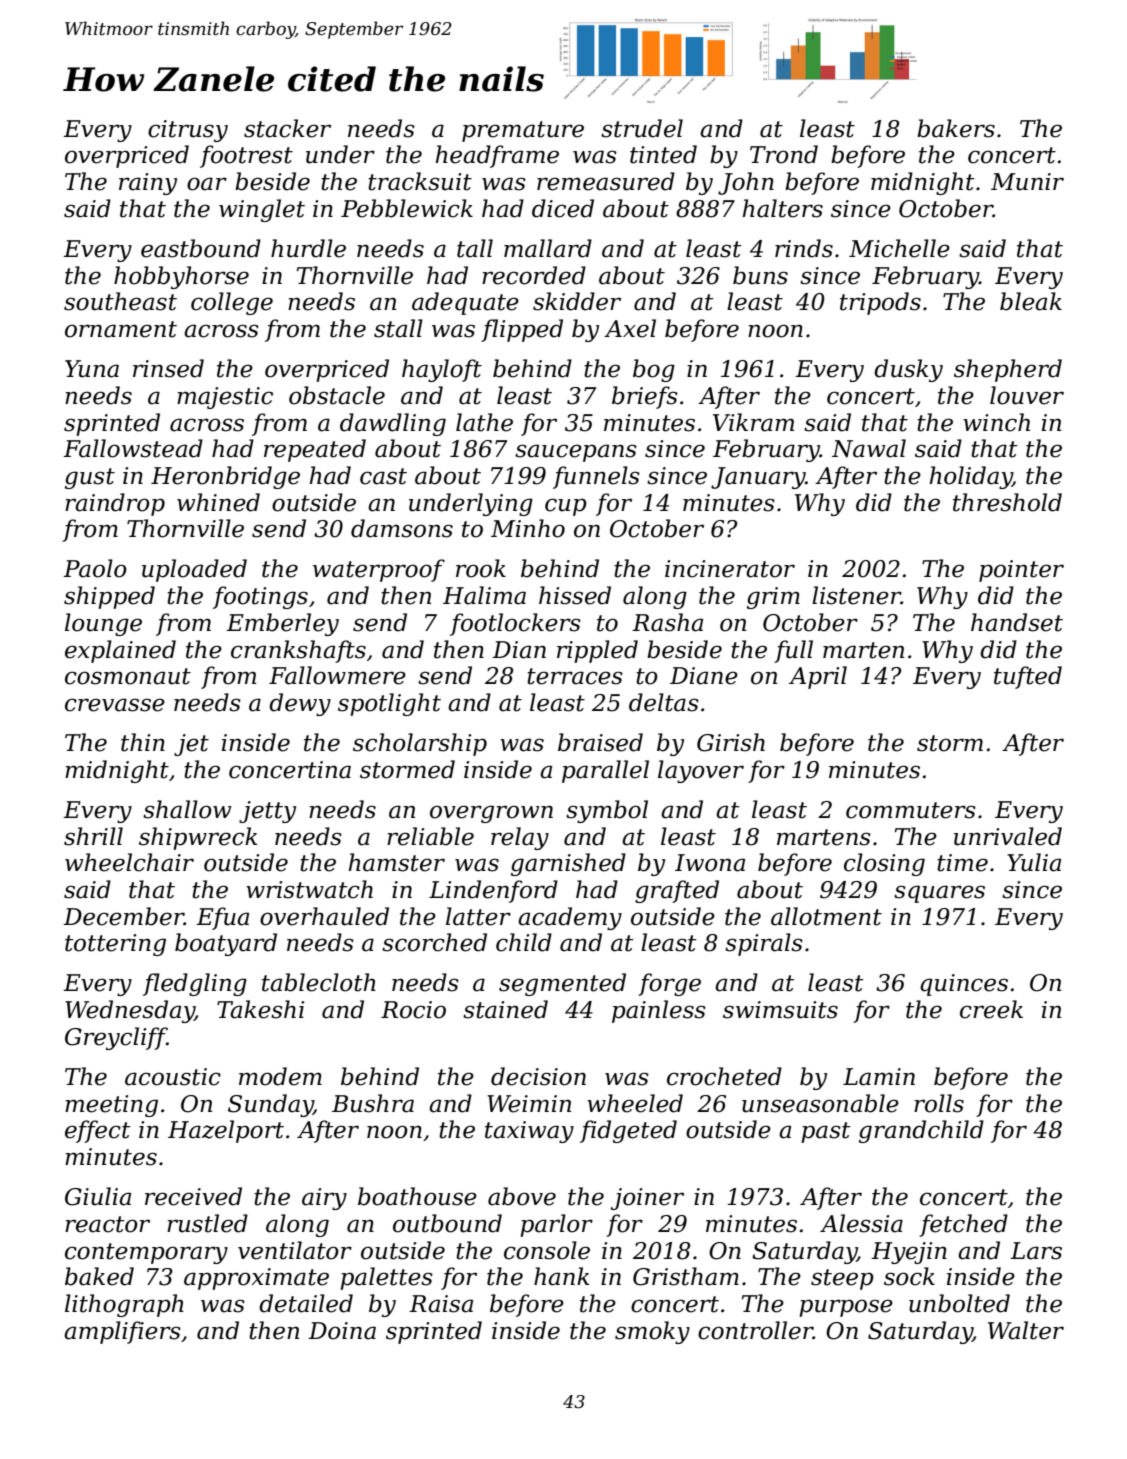 This screenshot has width=1127, height=1459. What do you see at coordinates (98, 1196) in the screenshot?
I see `Giulia` at bounding box center [98, 1196].
